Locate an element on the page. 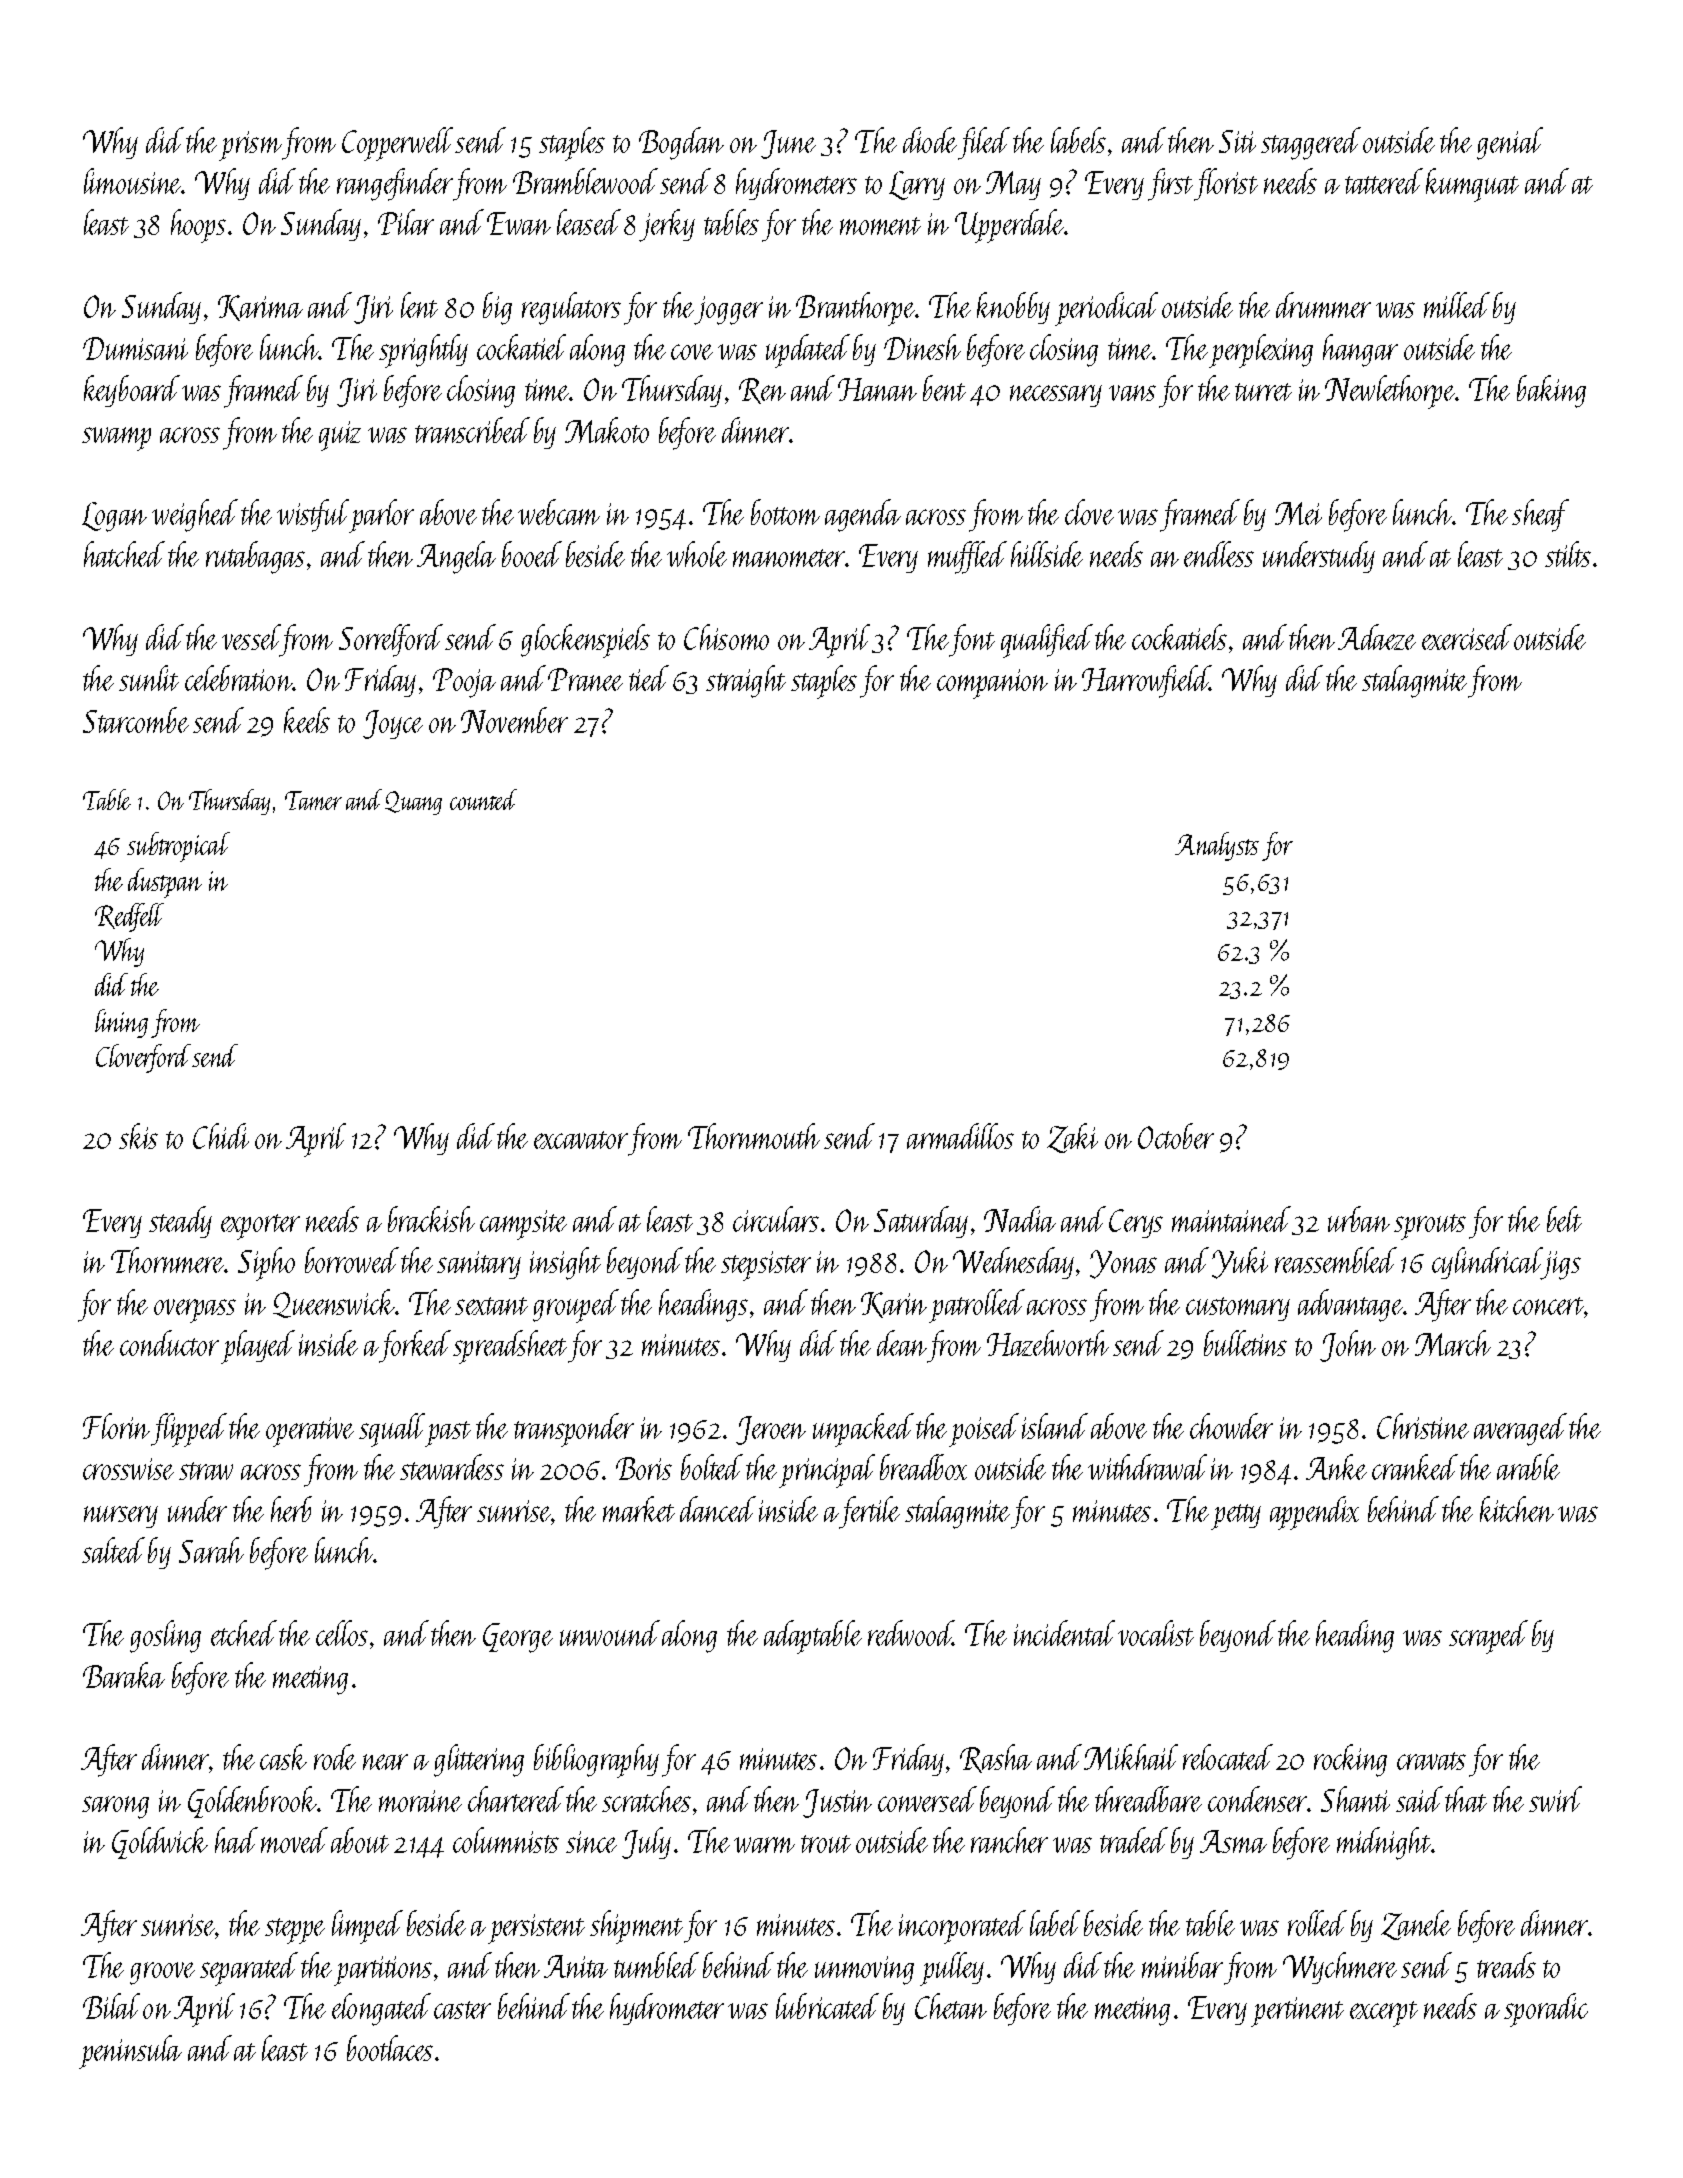  staggered is located at coordinates (1311, 143).
